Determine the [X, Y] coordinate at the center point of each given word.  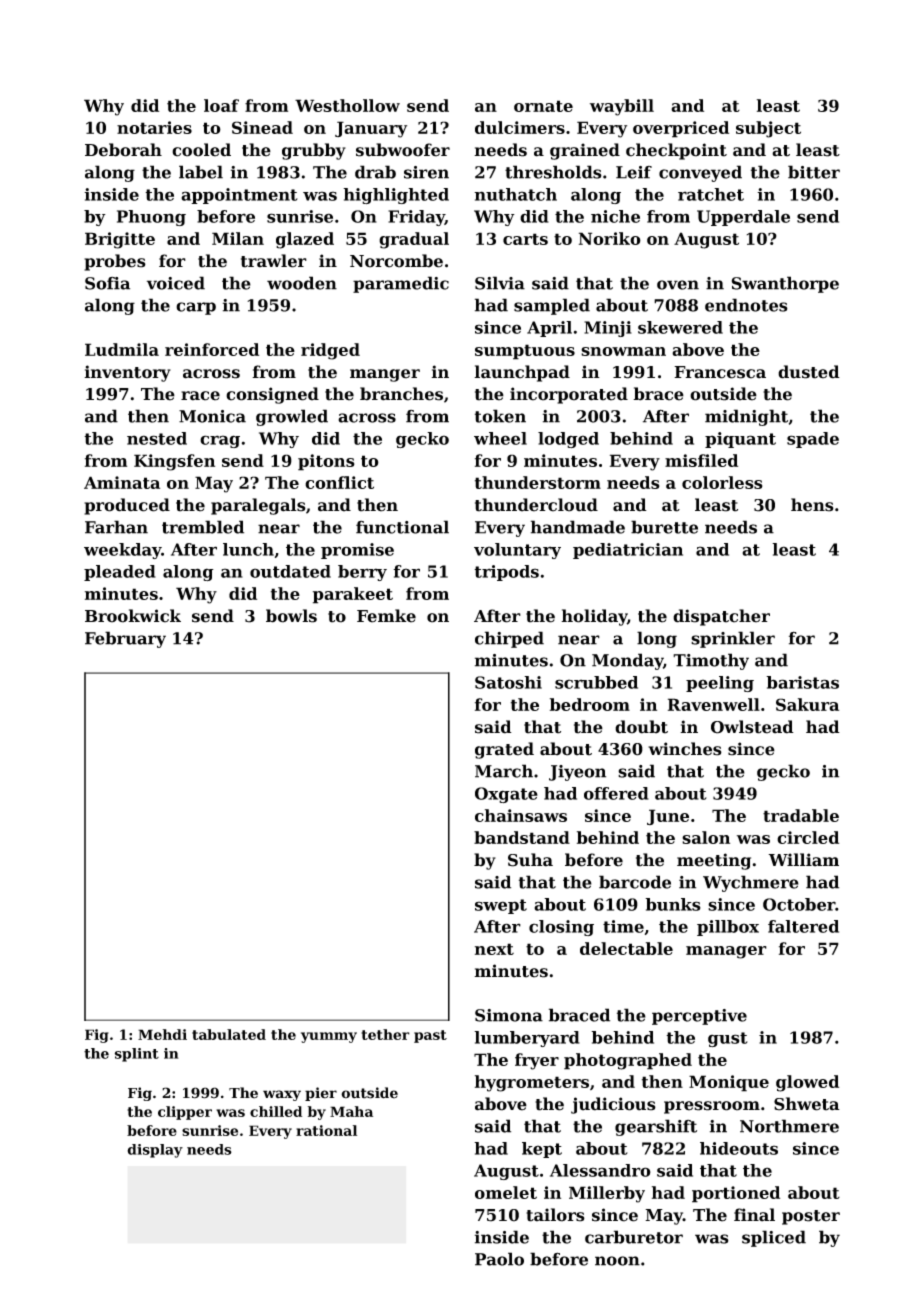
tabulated [229, 1034]
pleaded [120, 573]
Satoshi [508, 682]
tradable [801, 815]
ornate [543, 106]
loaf [221, 105]
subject [768, 129]
